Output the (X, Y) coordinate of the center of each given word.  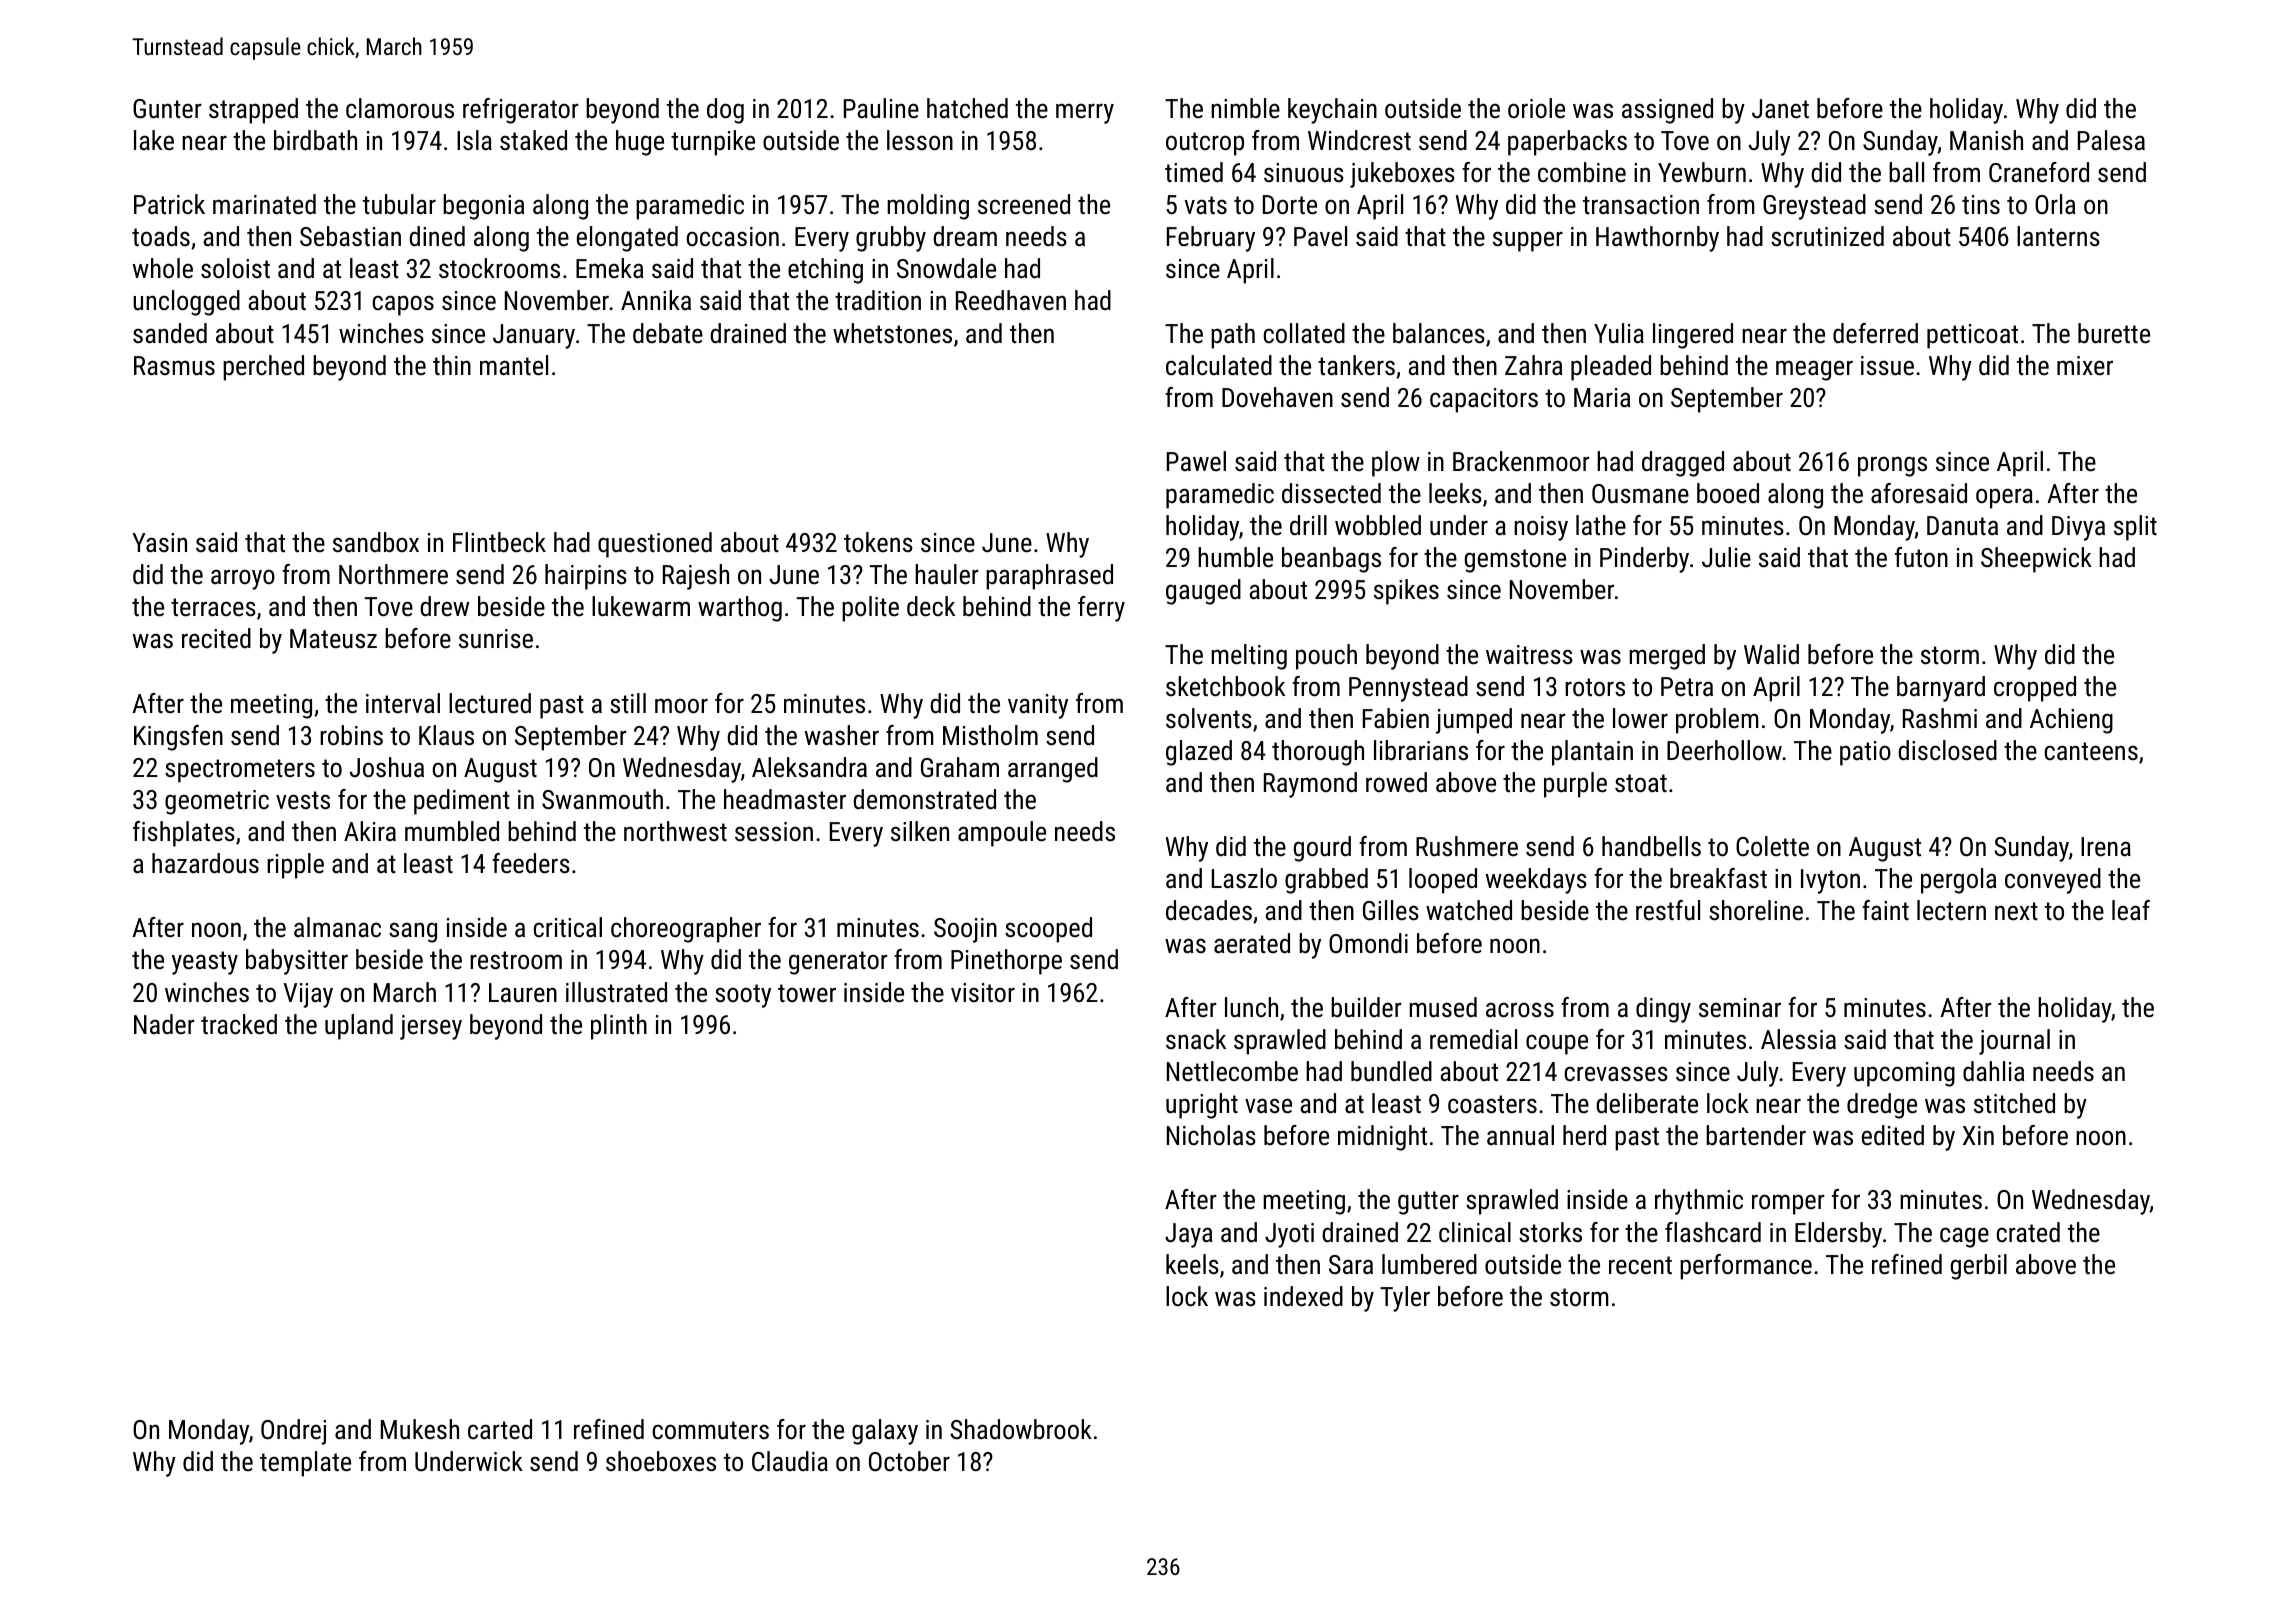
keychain (1332, 111)
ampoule (1002, 834)
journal (2014, 1042)
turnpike (713, 143)
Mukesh (420, 1429)
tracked (239, 1024)
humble (1235, 557)
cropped (2035, 689)
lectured (490, 703)
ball (1906, 172)
